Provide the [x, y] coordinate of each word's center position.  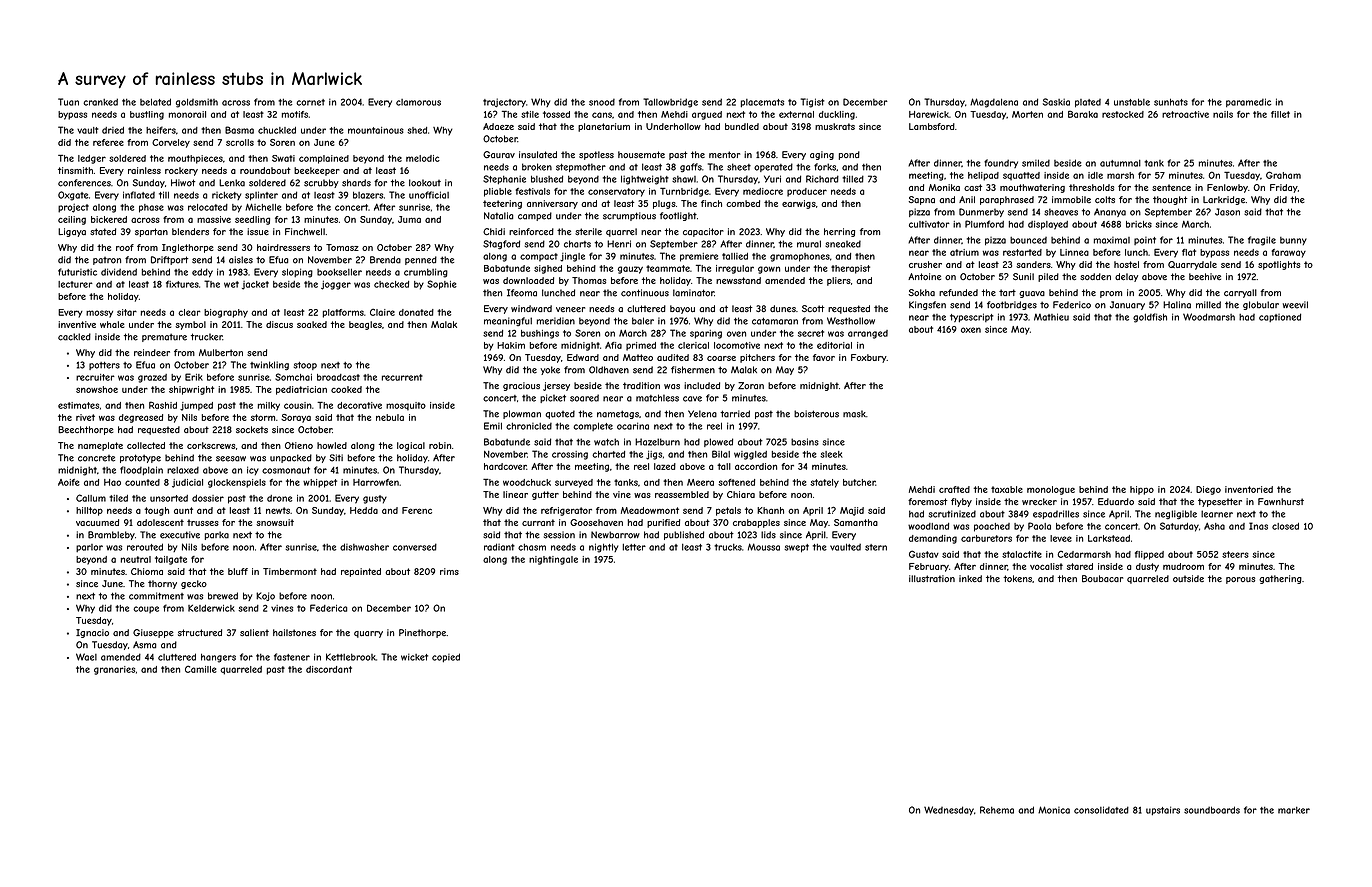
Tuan [68, 102]
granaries [114, 670]
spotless [596, 155]
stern [876, 547]
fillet [1280, 114]
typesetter [1220, 502]
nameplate [100, 446]
